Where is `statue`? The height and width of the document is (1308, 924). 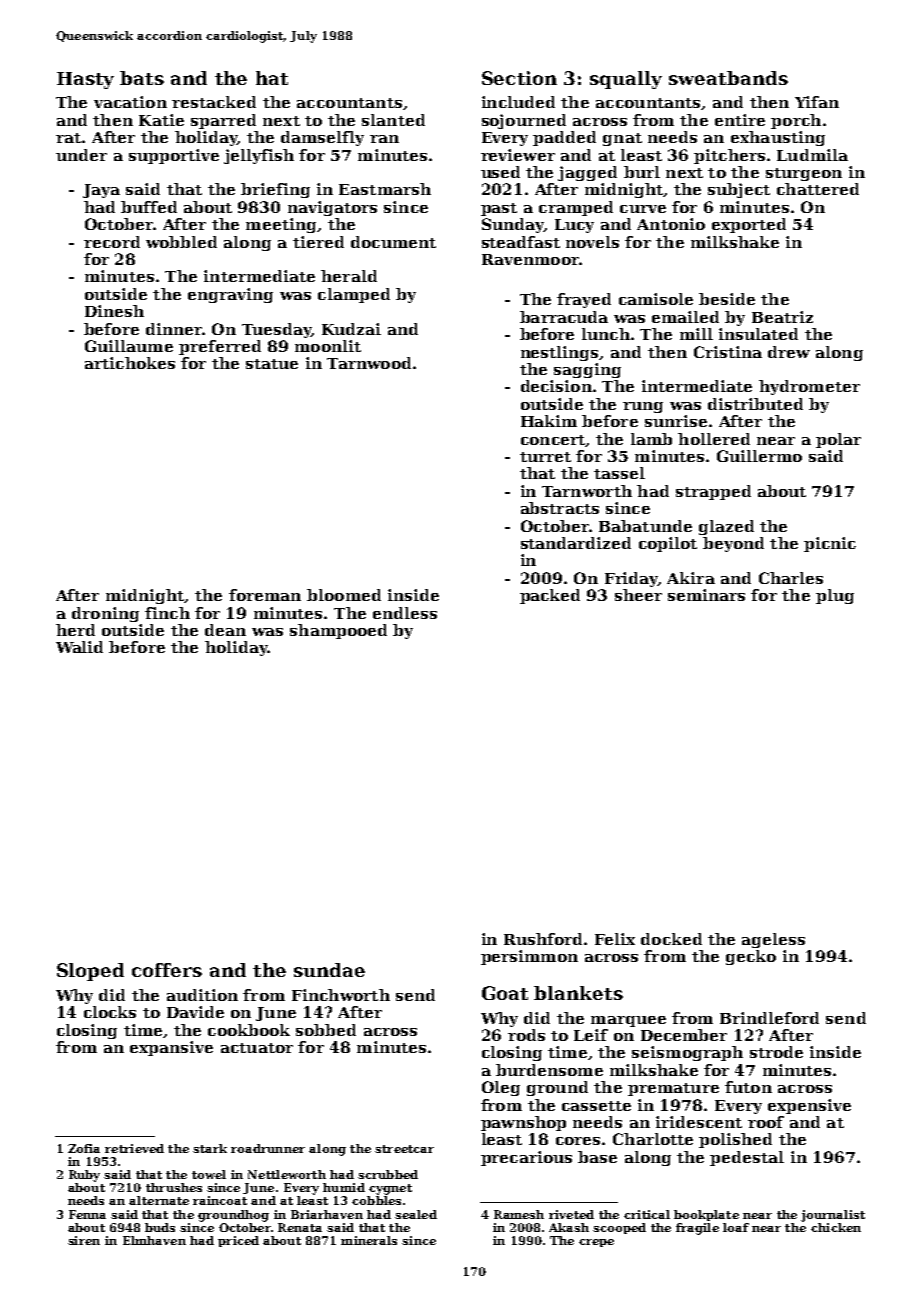
statue is located at coordinates (272, 364).
